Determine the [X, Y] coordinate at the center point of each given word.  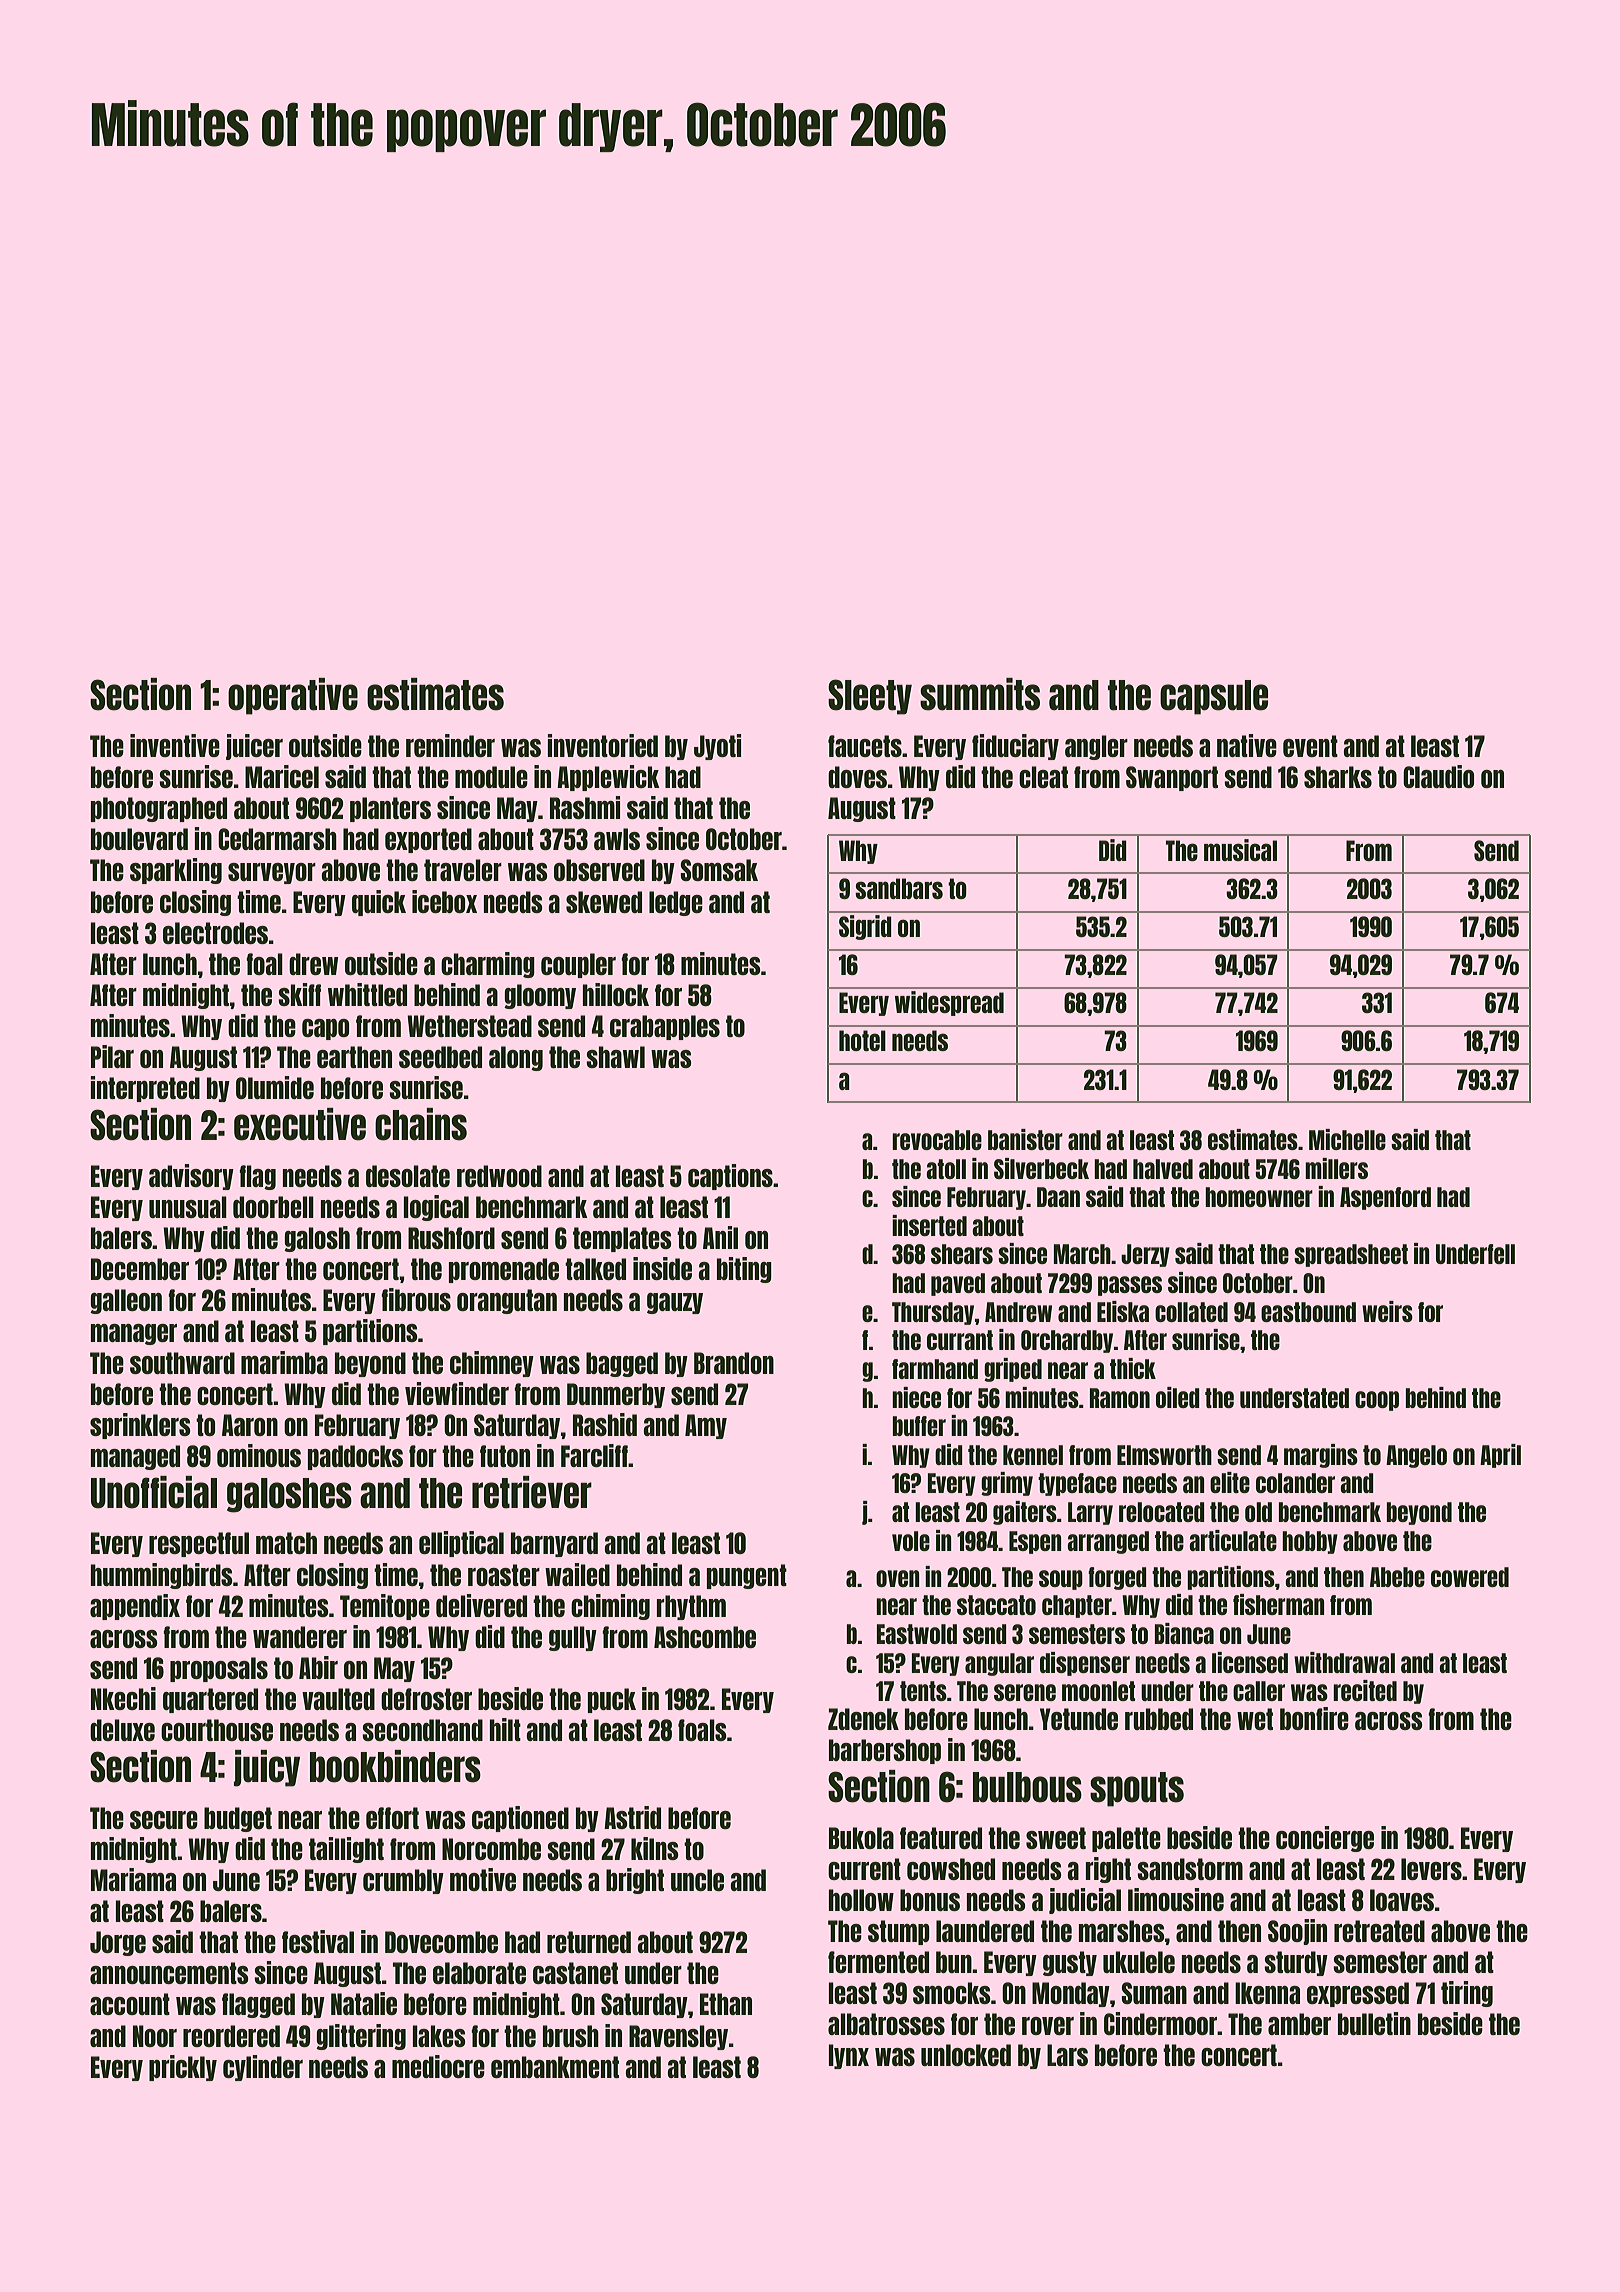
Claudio [1438, 776]
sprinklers [140, 1426]
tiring [1467, 1994]
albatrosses [886, 2024]
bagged [622, 1364]
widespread [949, 1003]
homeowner [1259, 1197]
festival [318, 1941]
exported [428, 840]
